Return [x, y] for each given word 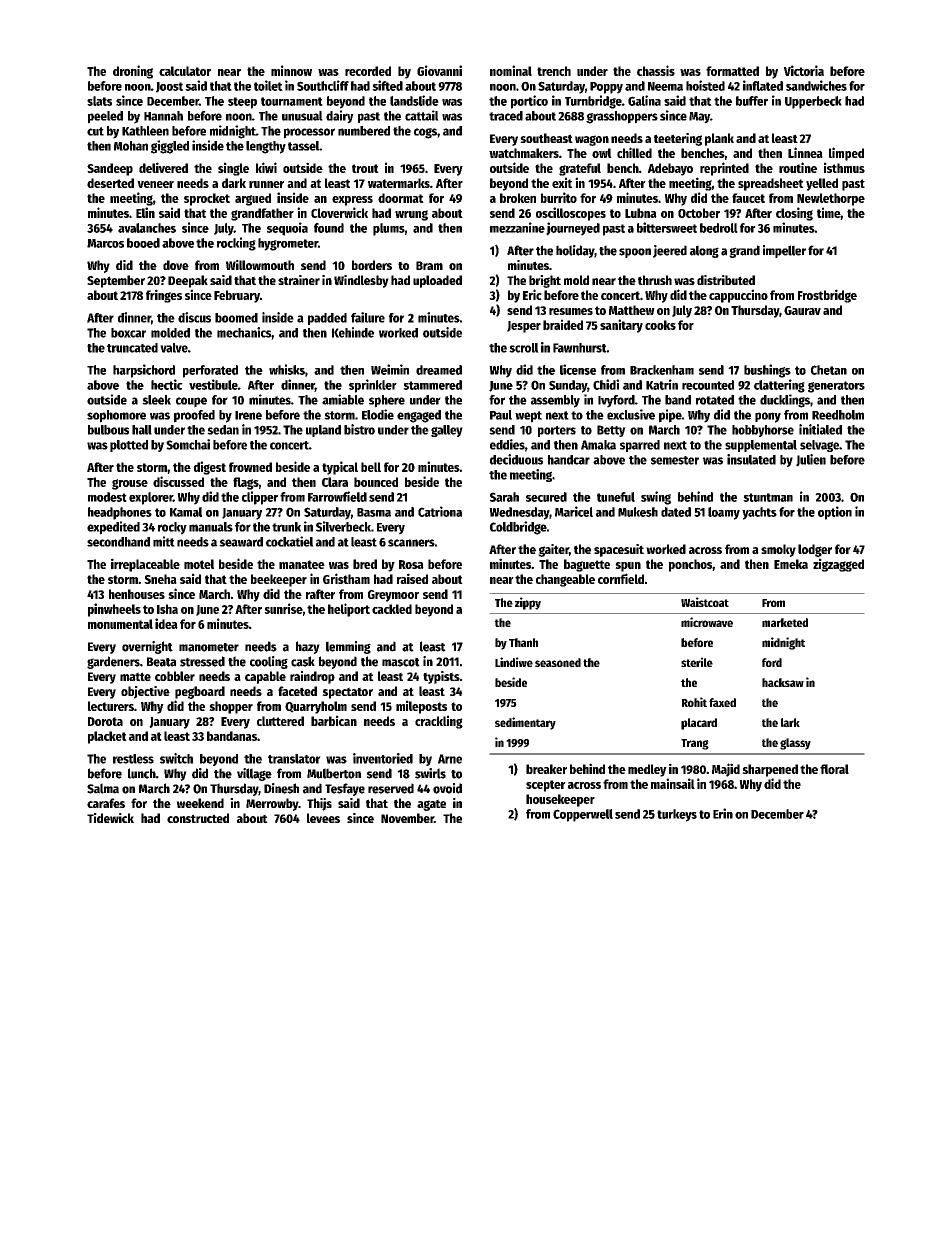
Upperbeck [813, 102]
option [835, 513]
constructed [198, 818]
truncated [132, 348]
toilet [268, 85]
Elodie [378, 414]
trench [554, 71]
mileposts [421, 707]
